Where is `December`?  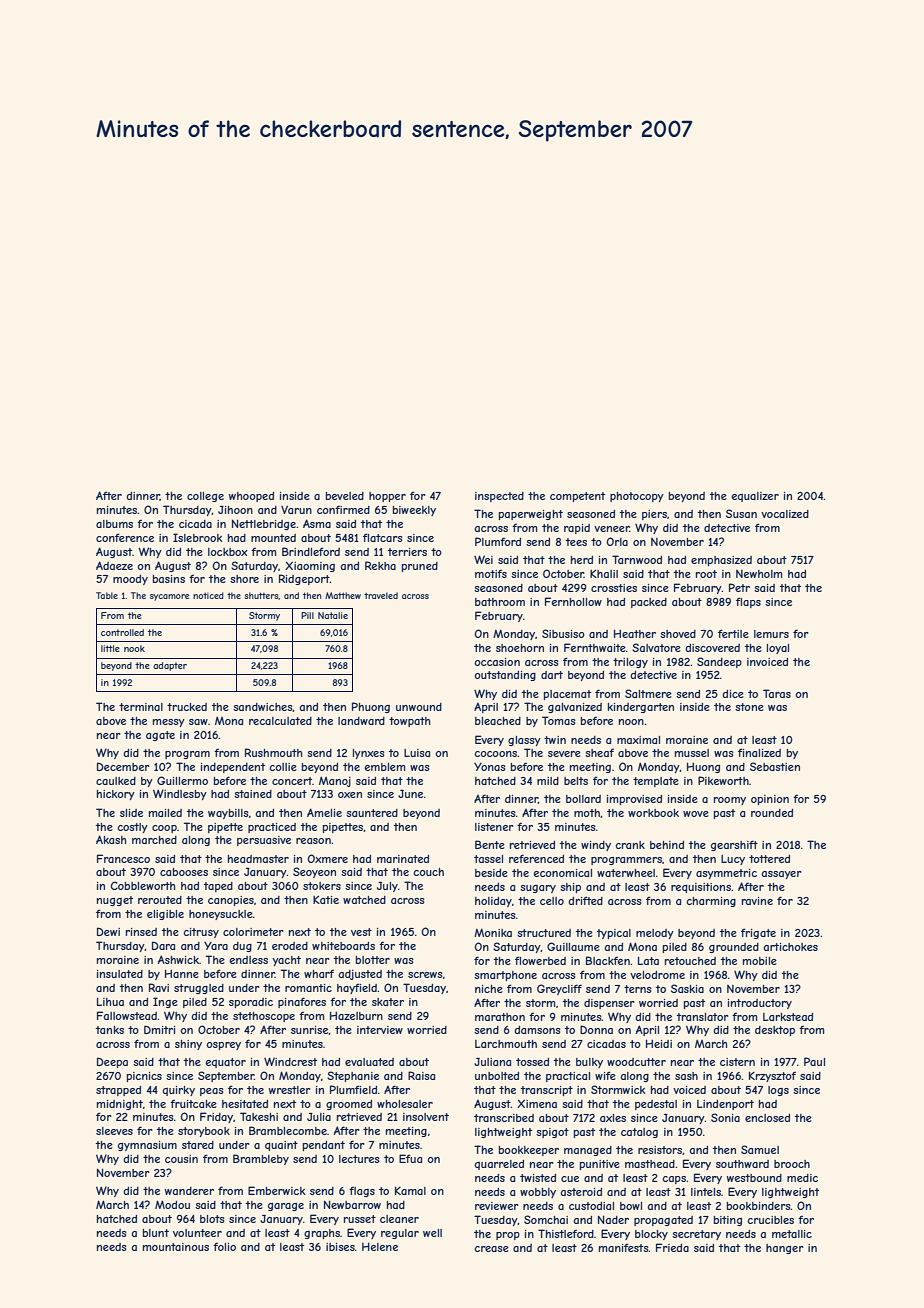
December is located at coordinates (123, 766).
